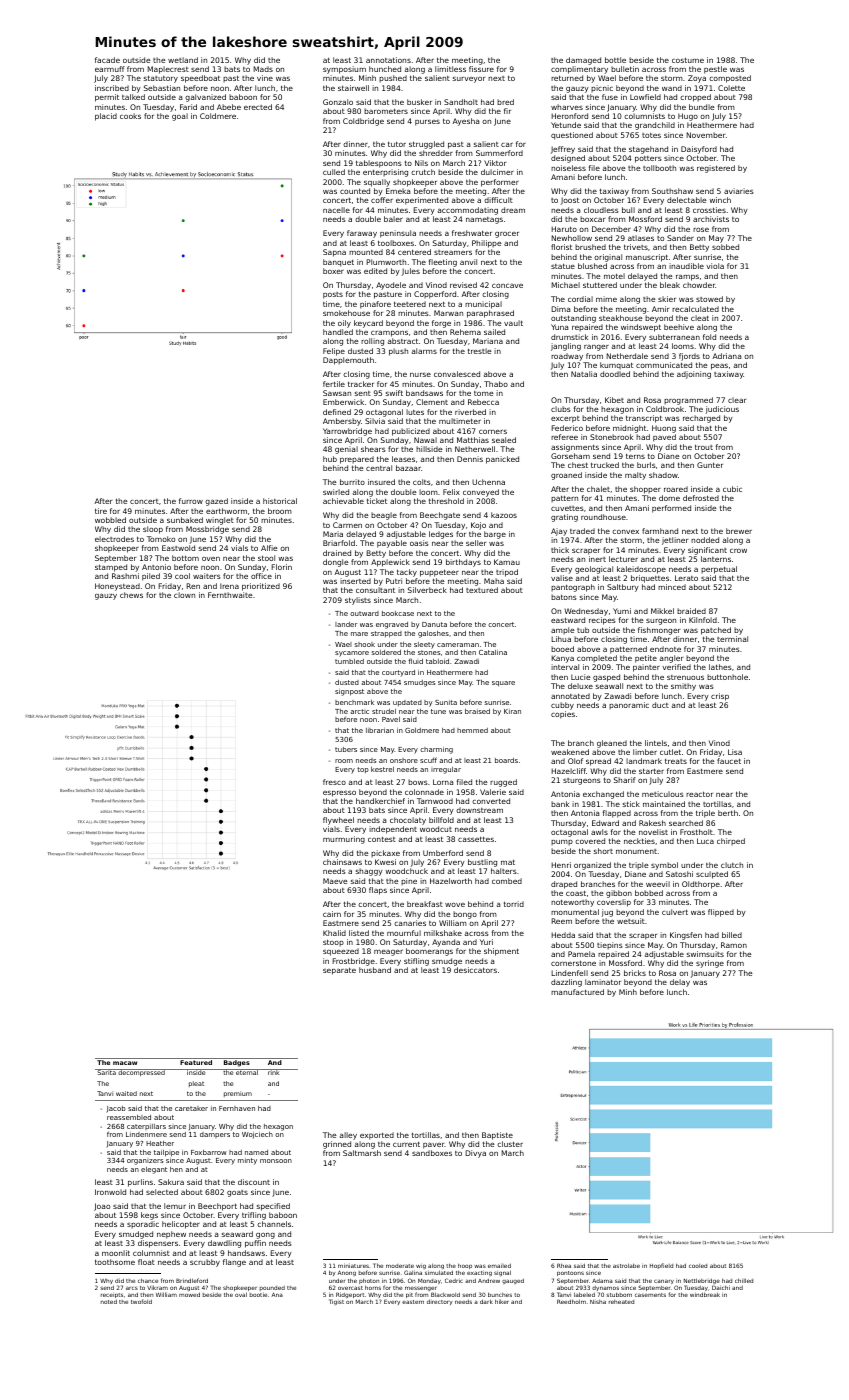 This image has height=1400, width=849. I want to click on peas, so click(719, 366).
